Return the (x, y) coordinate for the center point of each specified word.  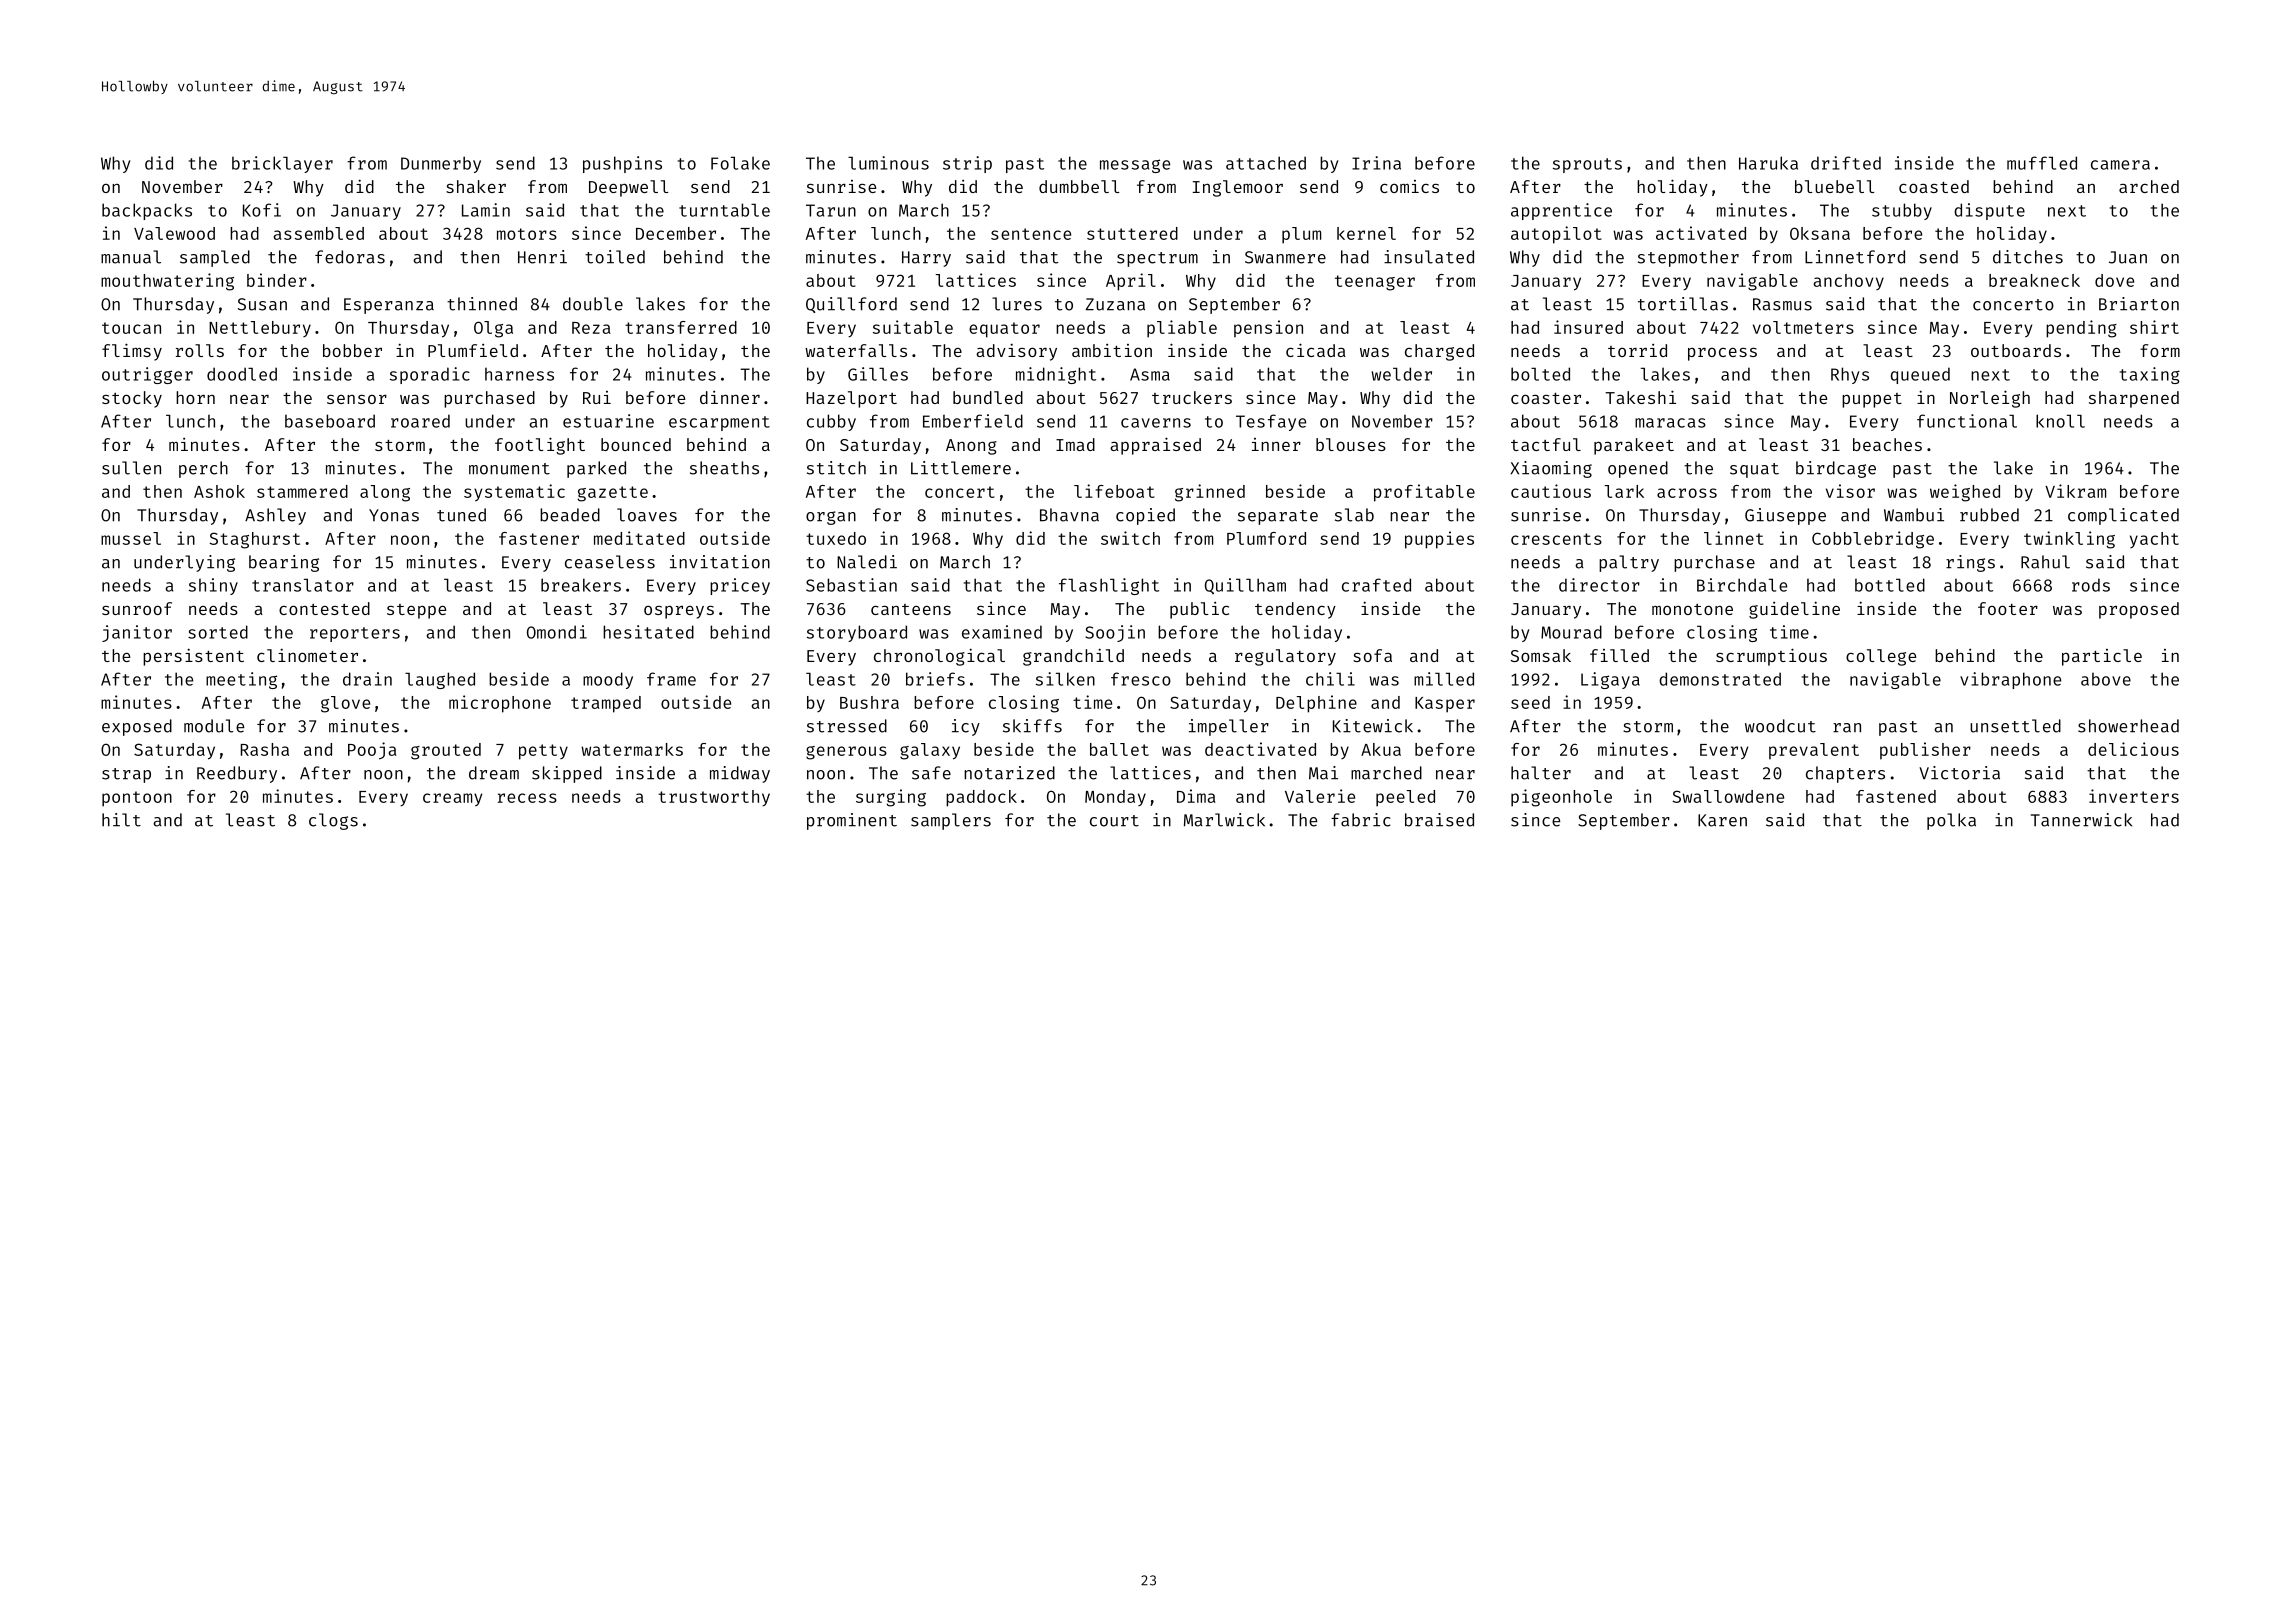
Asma (1150, 374)
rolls (200, 350)
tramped (606, 704)
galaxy (930, 751)
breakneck (2034, 280)
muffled (2042, 163)
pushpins (622, 164)
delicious (2133, 749)
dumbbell (1079, 186)
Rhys (1850, 375)
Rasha (265, 749)
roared (420, 421)
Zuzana (1115, 304)
